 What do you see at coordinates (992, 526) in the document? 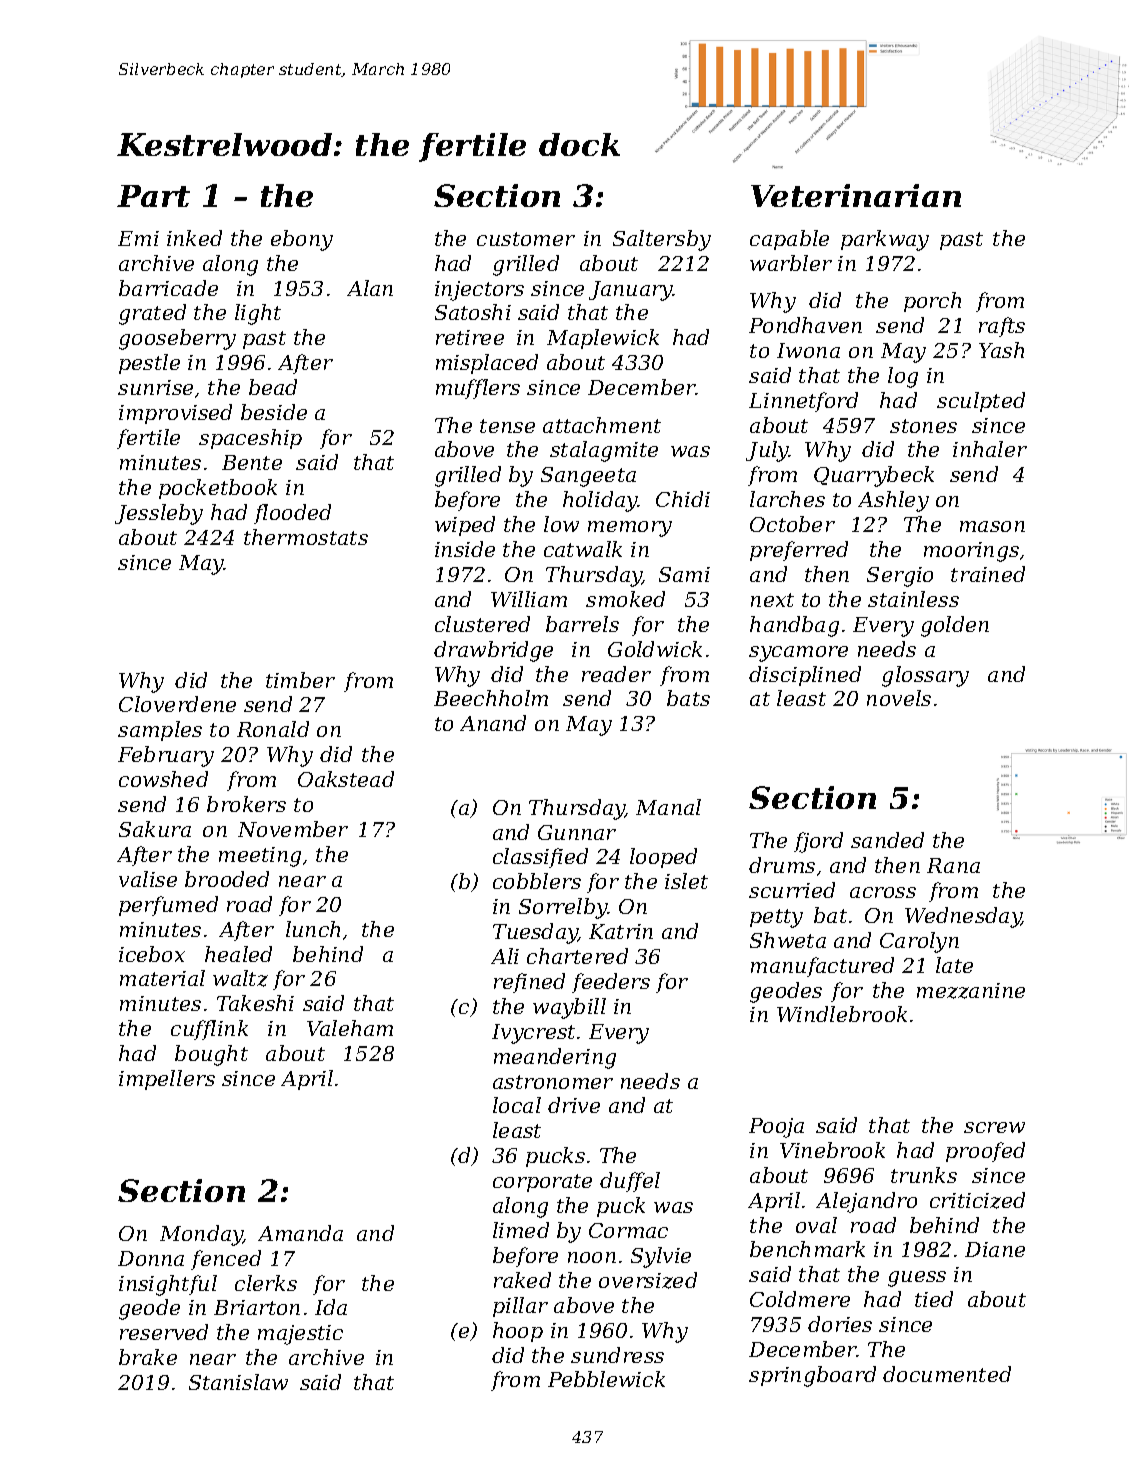
I see `mason` at bounding box center [992, 526].
